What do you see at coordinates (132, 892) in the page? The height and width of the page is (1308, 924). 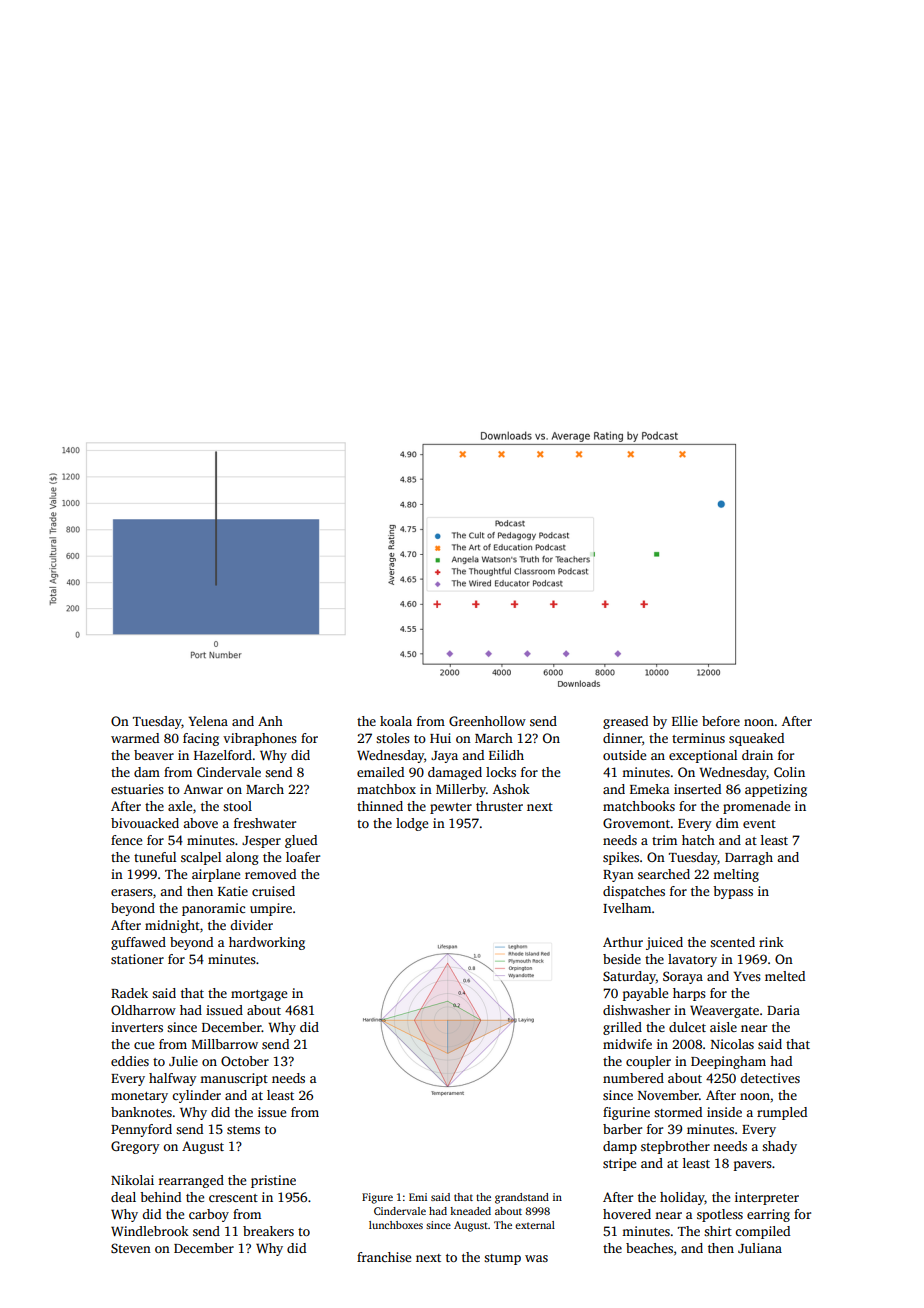 I see `erasers` at bounding box center [132, 892].
